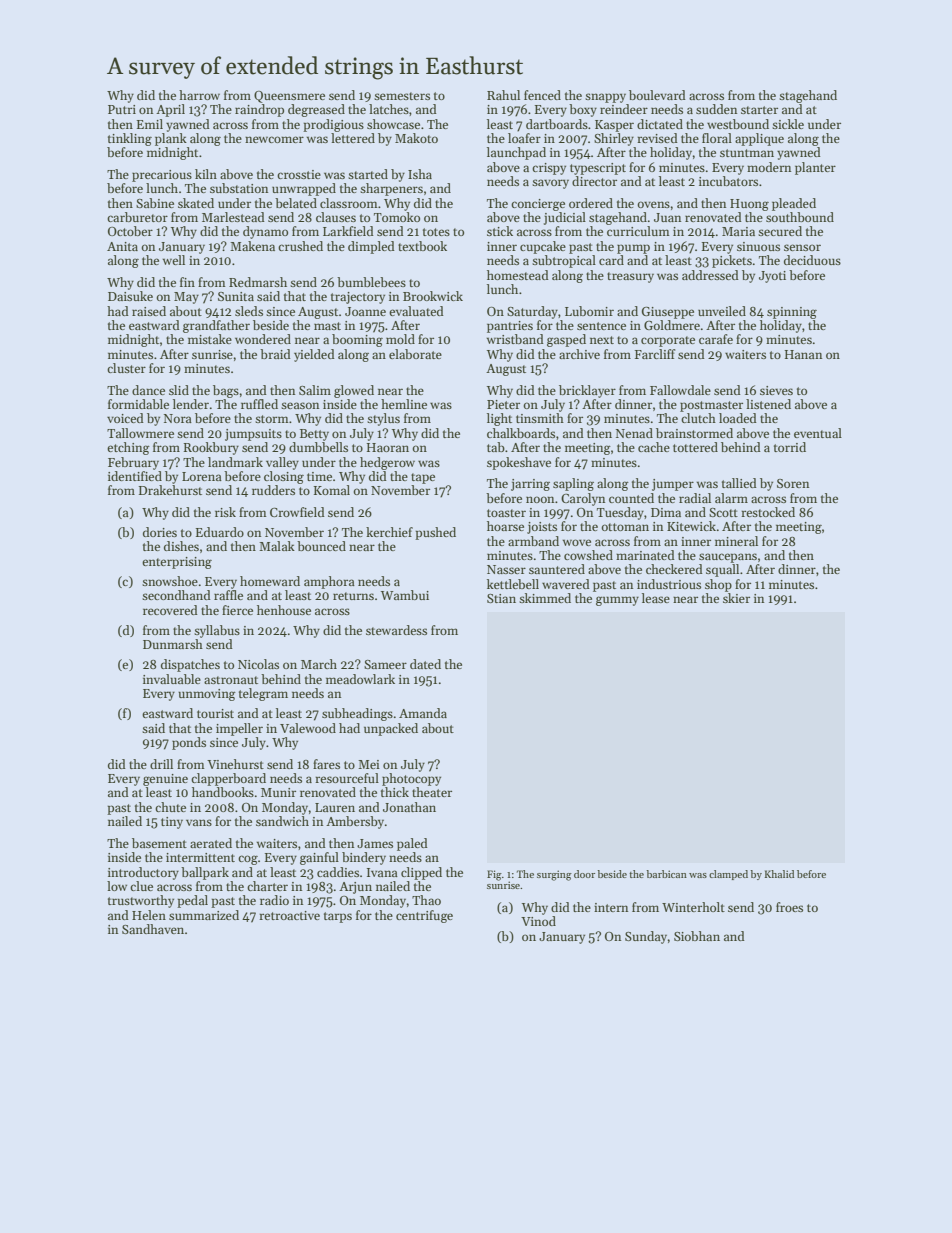 This page has height=1233, width=952. I want to click on Amanda, so click(423, 713).
